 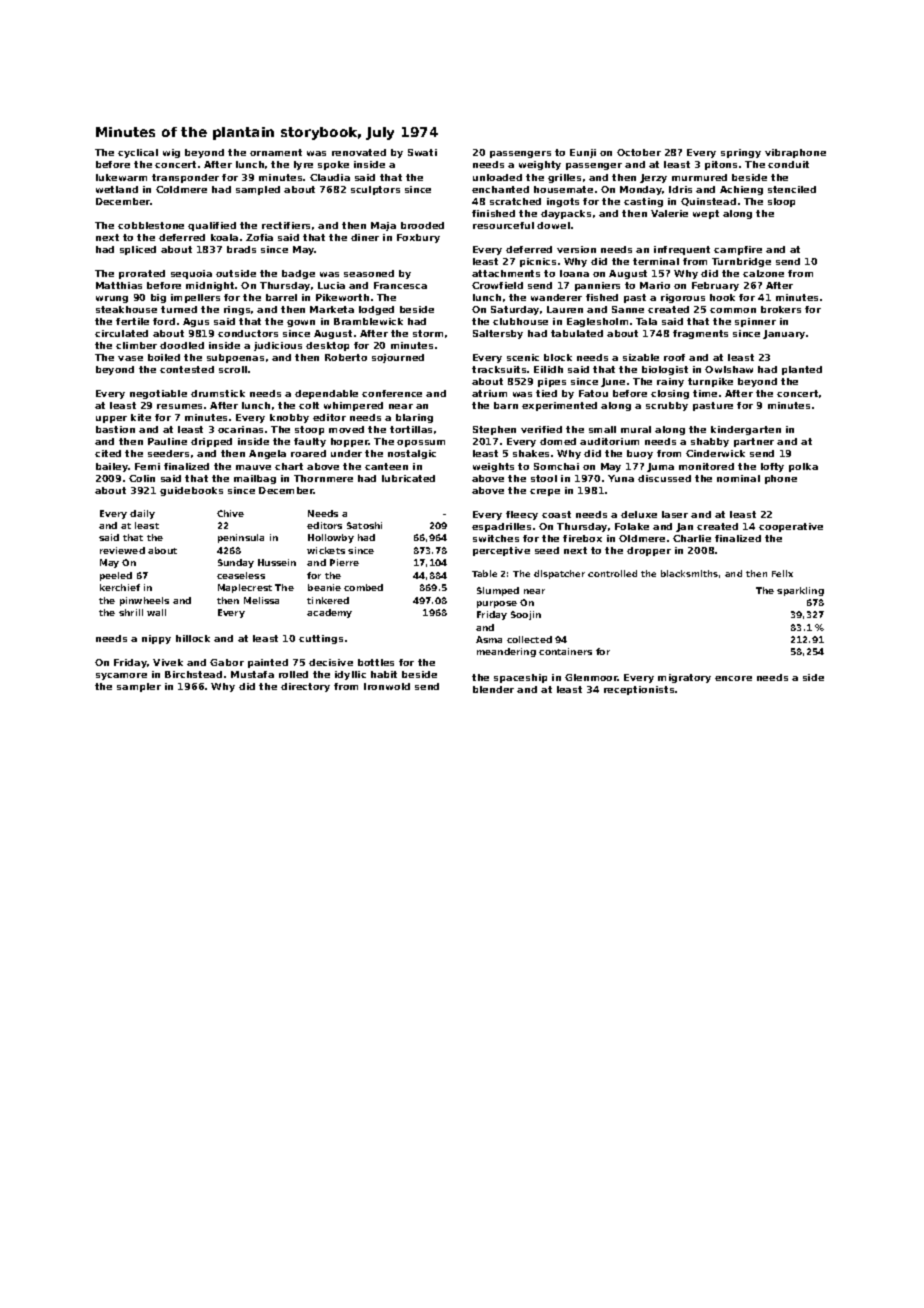 What do you see at coordinates (800, 591) in the image?
I see `sparkling` at bounding box center [800, 591].
